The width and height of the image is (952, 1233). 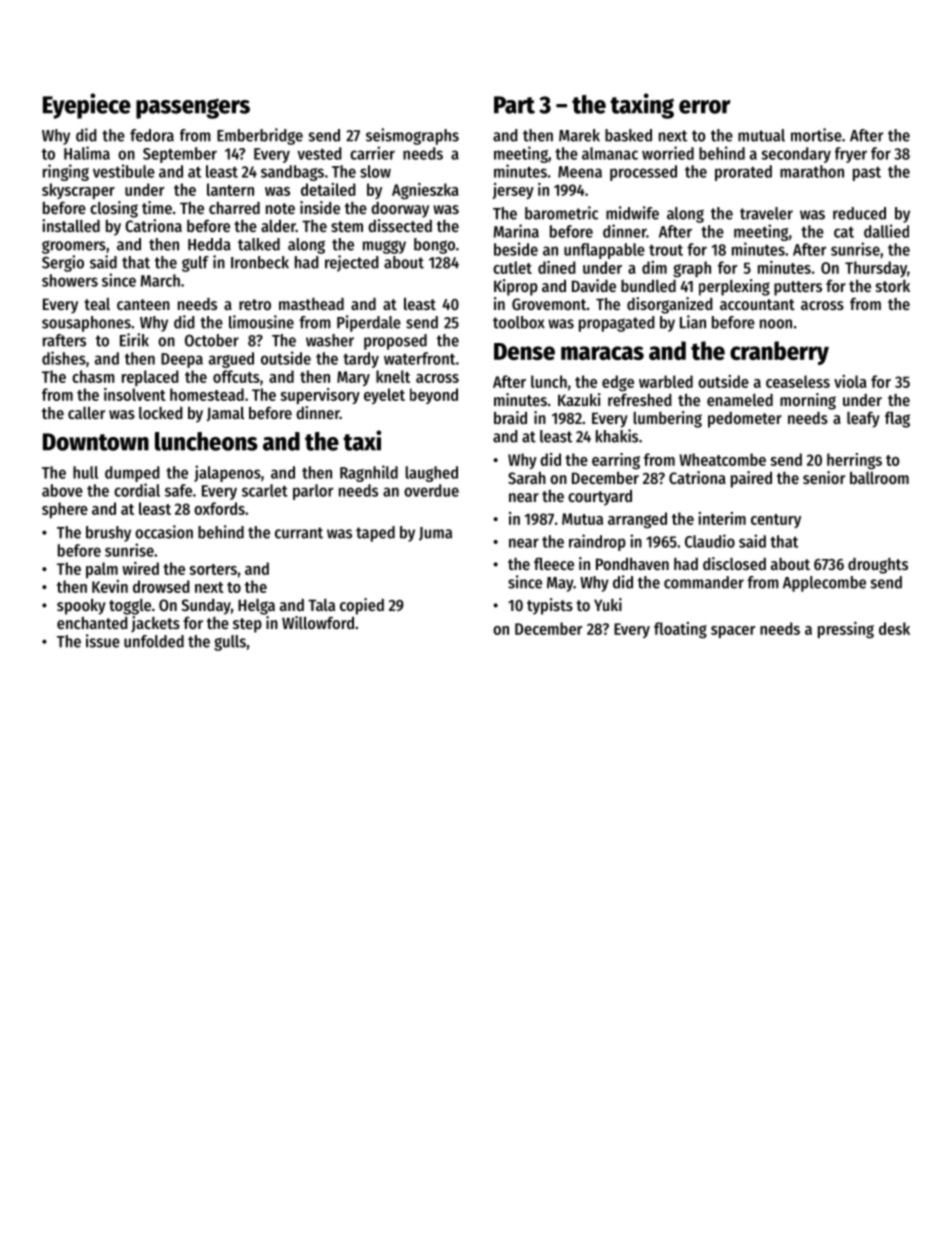 I want to click on tardy, so click(x=361, y=360).
